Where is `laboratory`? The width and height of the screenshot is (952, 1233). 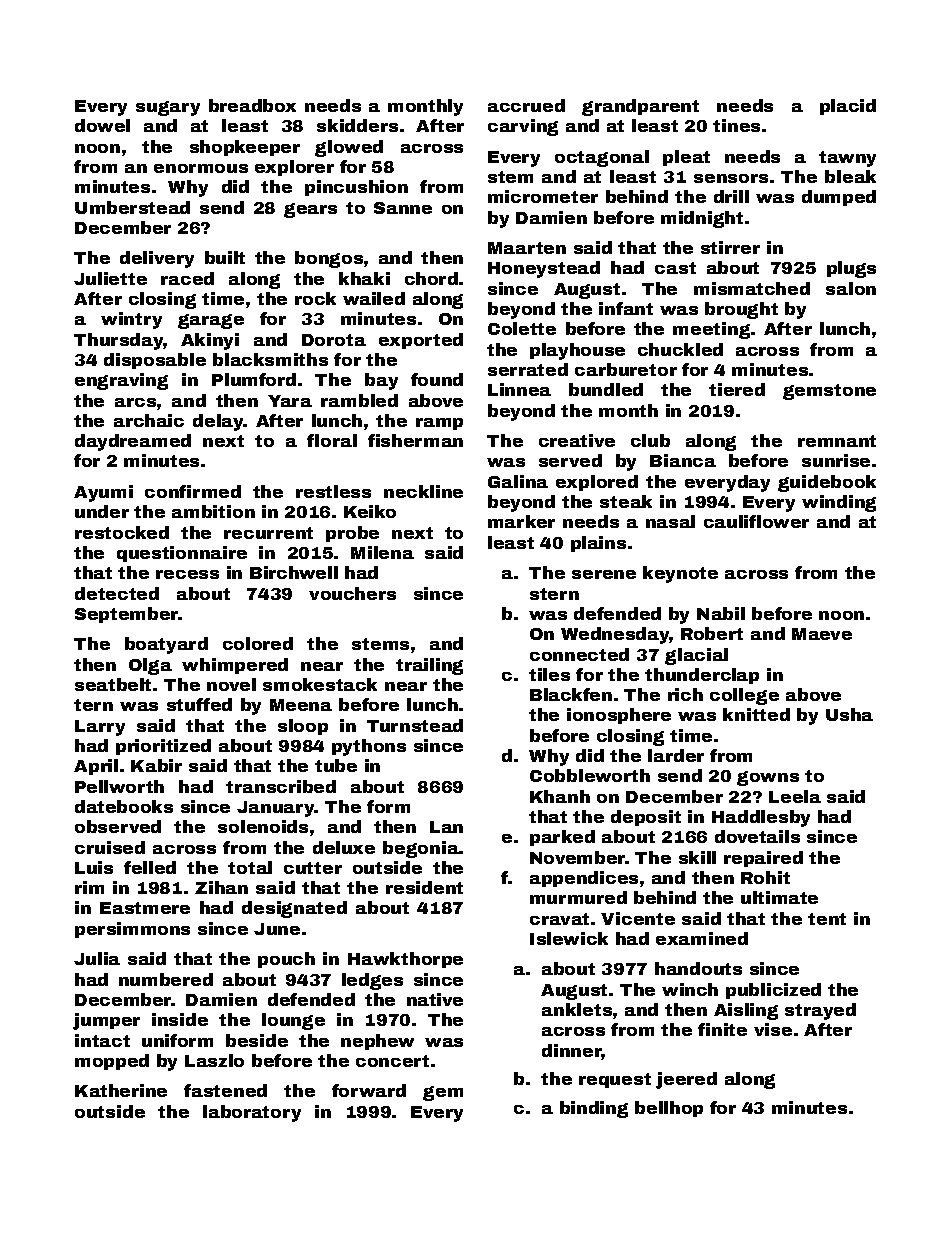 laboratory is located at coordinates (252, 1113).
